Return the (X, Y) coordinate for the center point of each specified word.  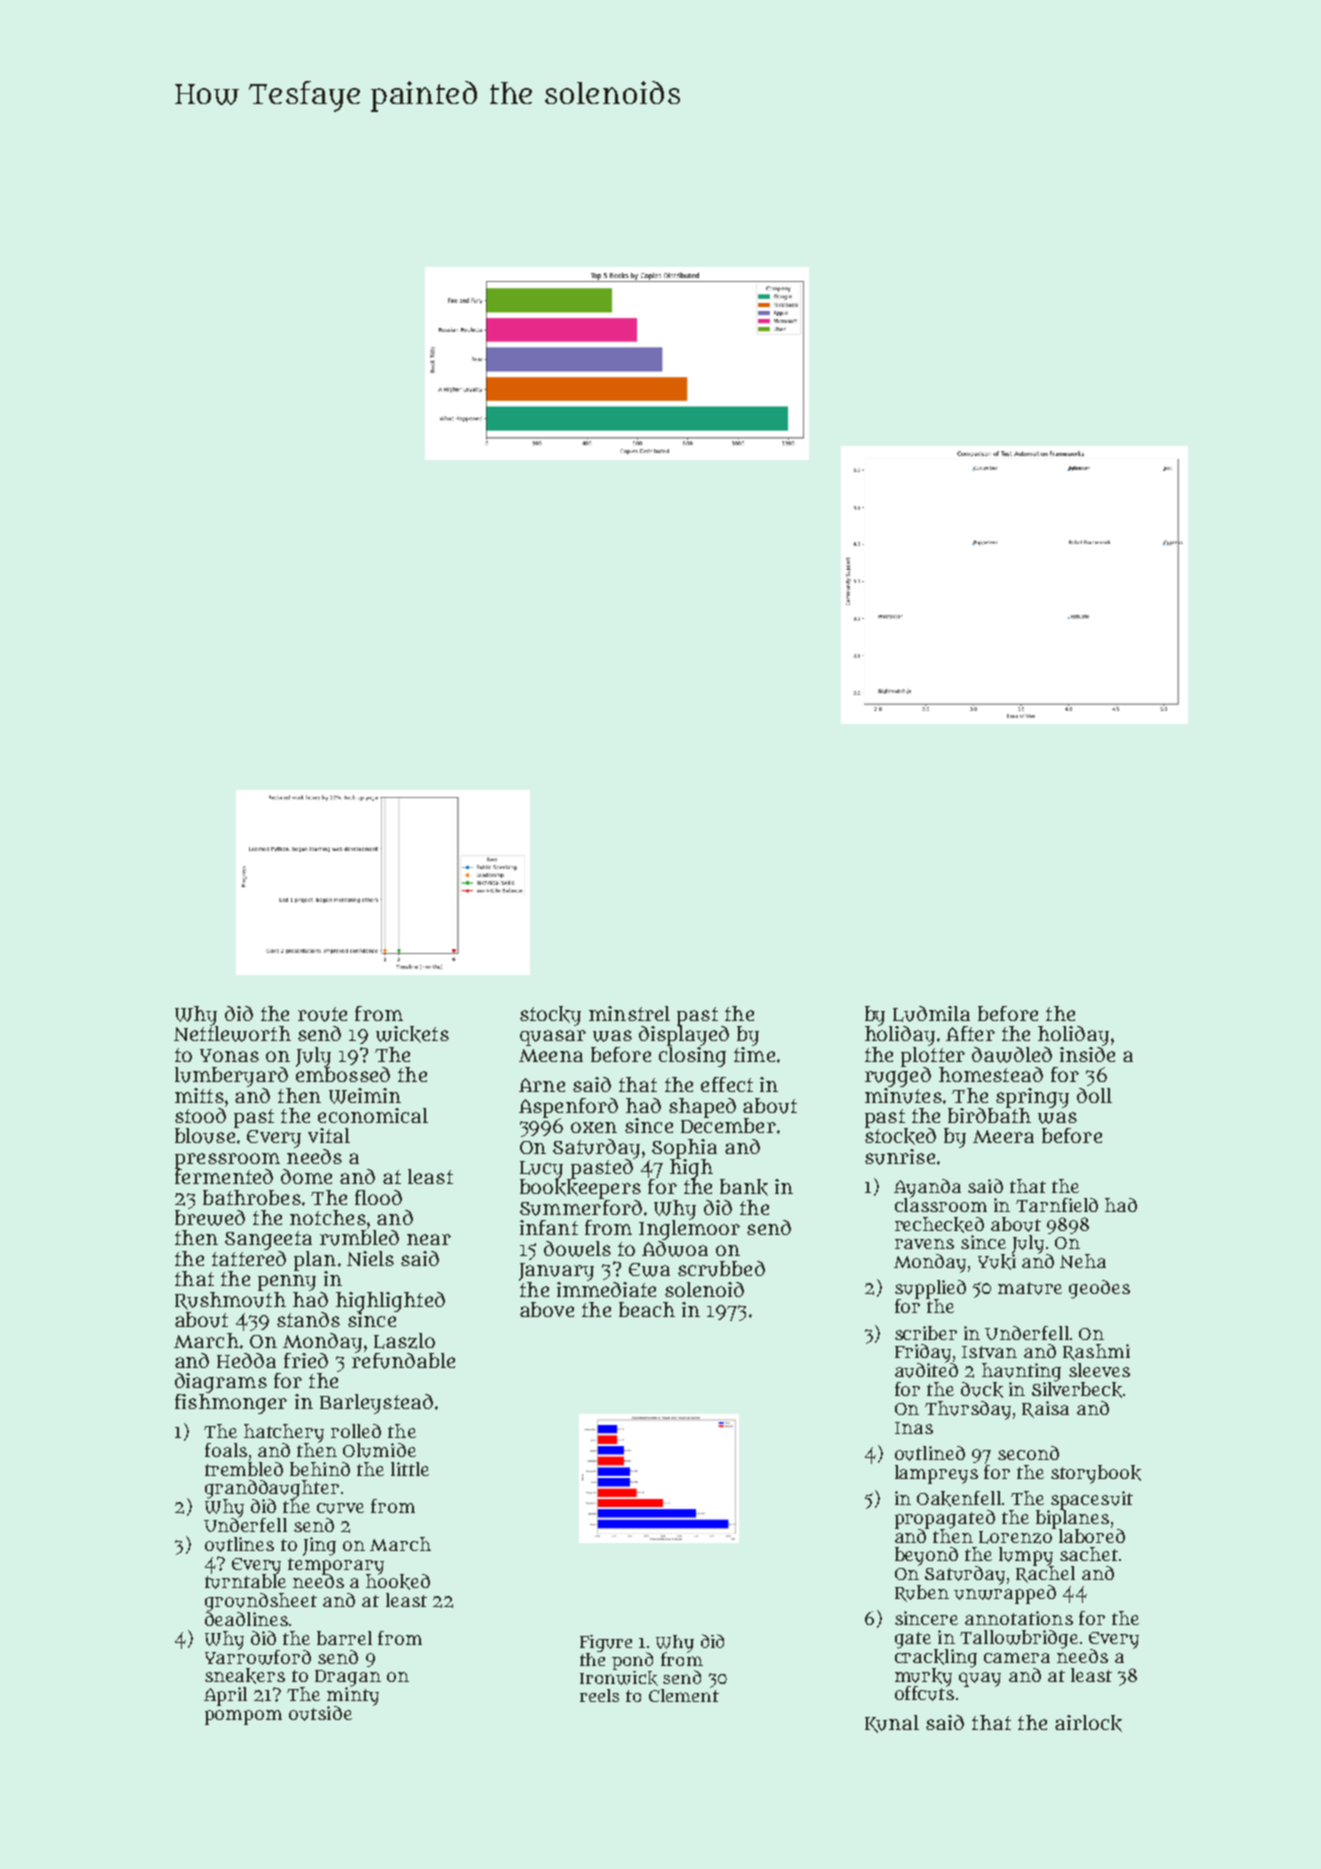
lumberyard (231, 1077)
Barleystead (376, 1404)
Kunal (892, 1724)
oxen (594, 1127)
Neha (1083, 1261)
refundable (403, 1361)
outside (320, 1713)
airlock (1088, 1723)
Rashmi (1096, 1352)
